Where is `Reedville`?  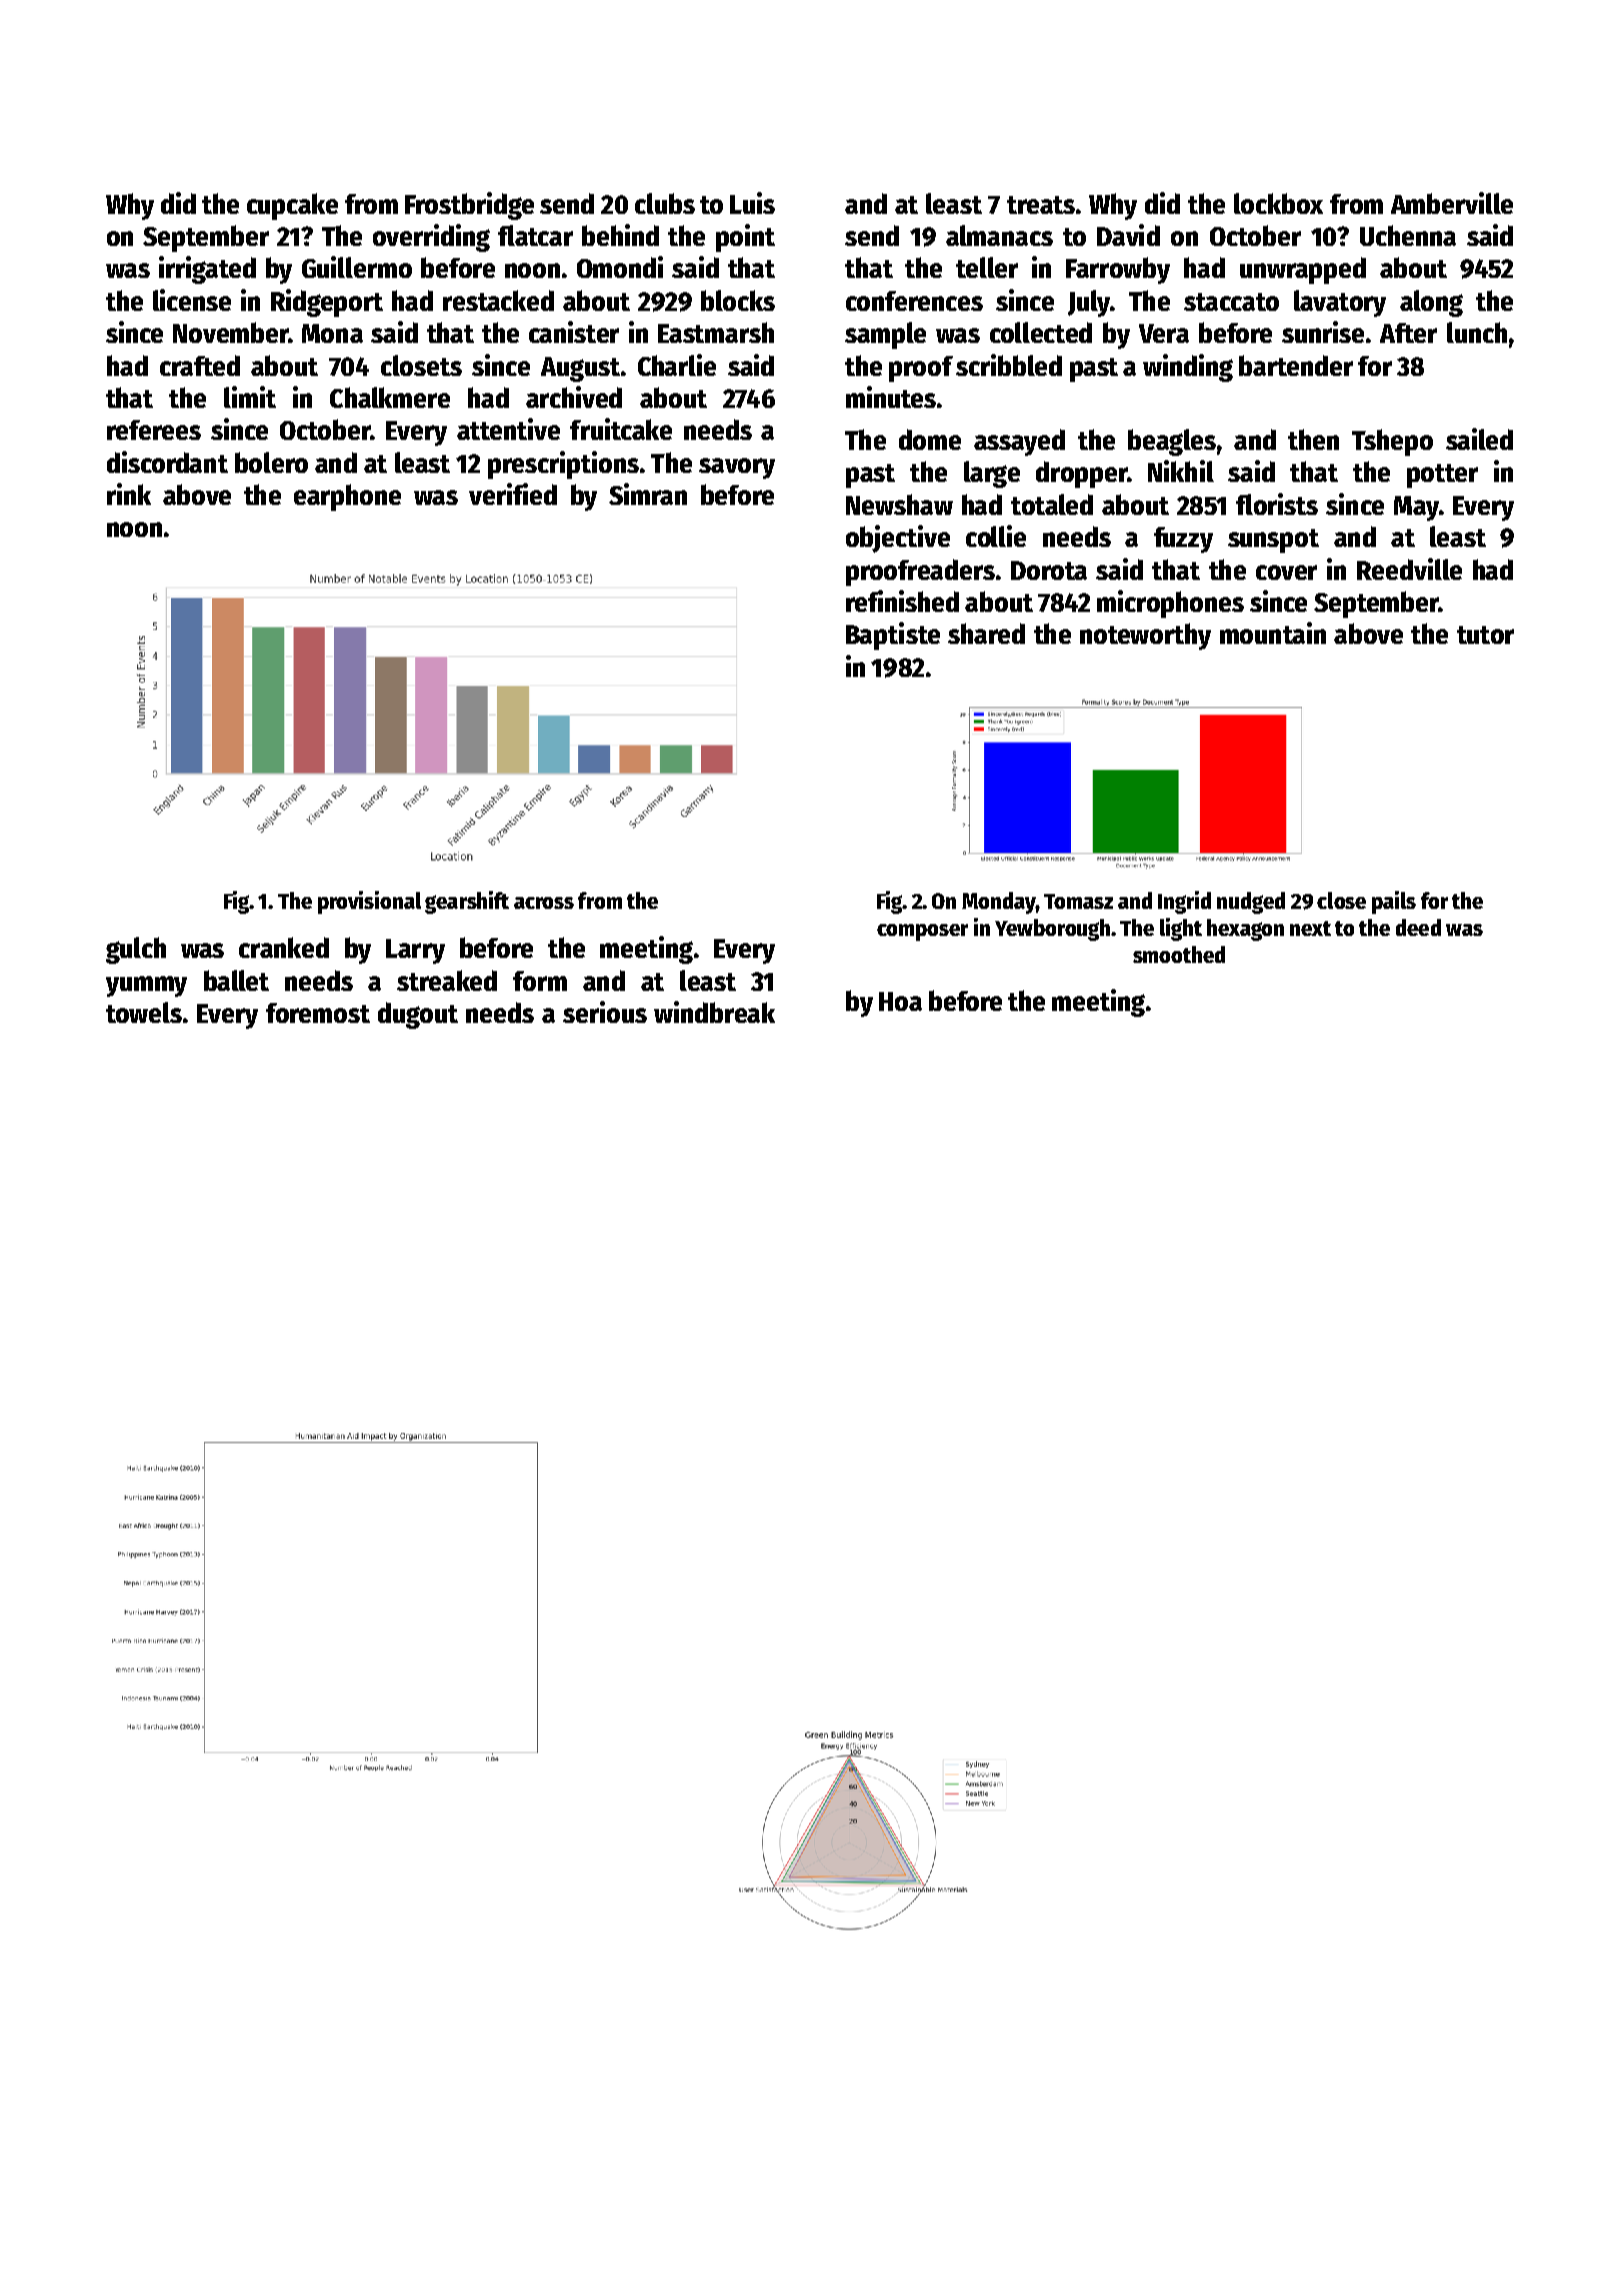
Reedville is located at coordinates (1409, 569).
